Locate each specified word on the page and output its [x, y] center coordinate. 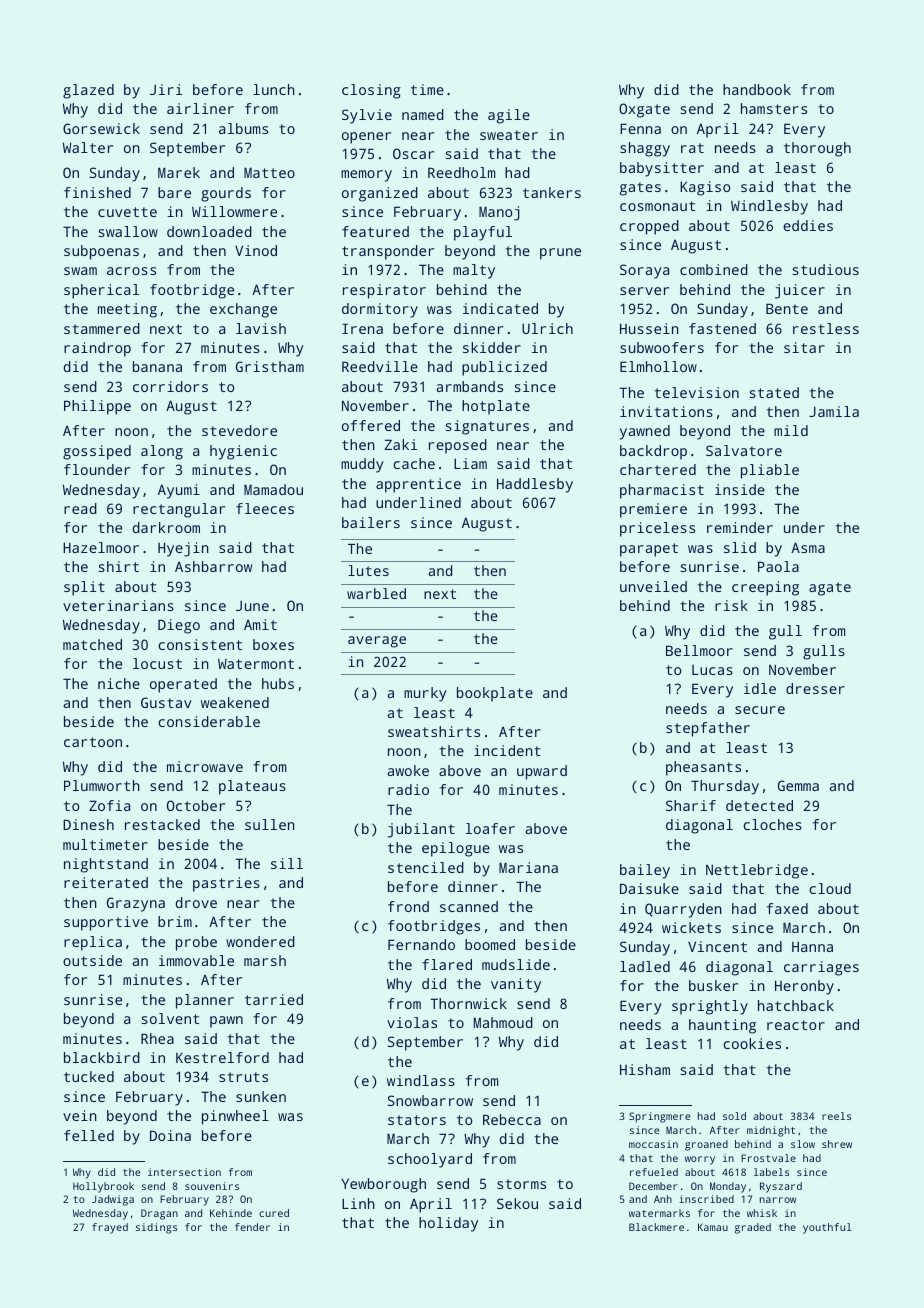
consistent [200, 644]
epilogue [456, 849]
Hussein [649, 328]
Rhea [157, 1038]
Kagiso [705, 188]
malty [474, 271]
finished [97, 192]
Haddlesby [535, 485]
